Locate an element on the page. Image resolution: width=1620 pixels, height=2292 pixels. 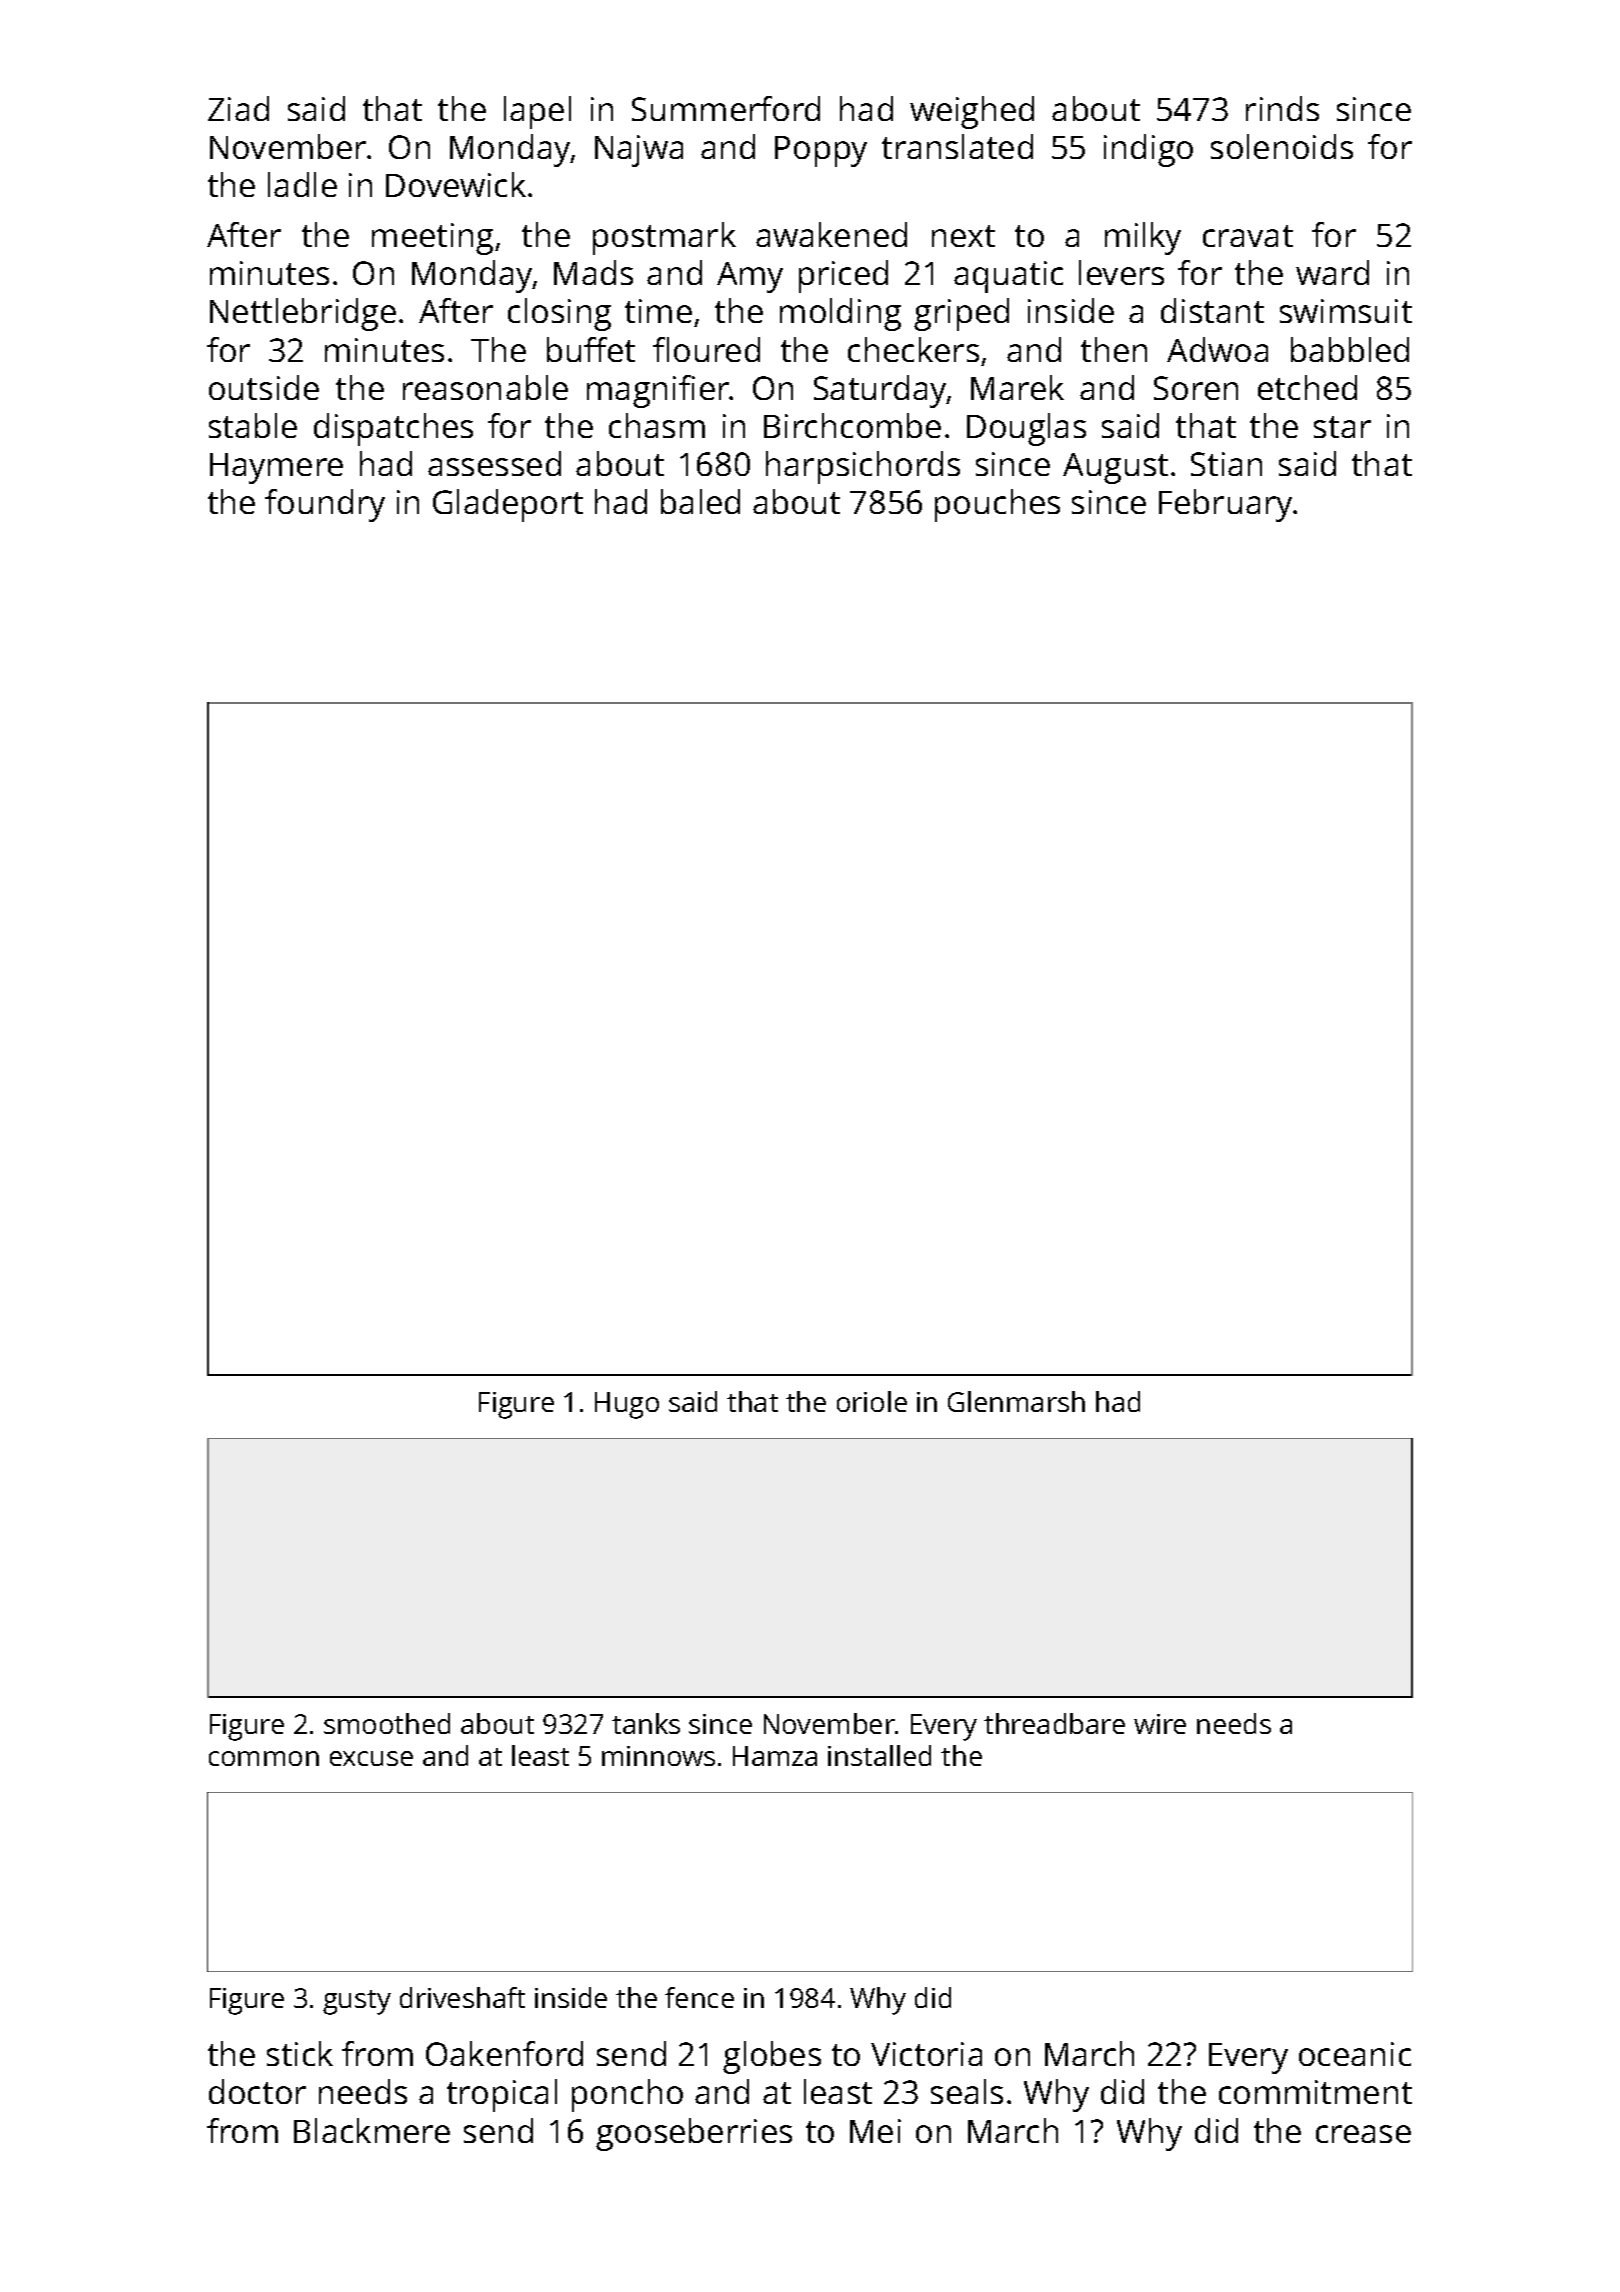
driveshaft is located at coordinates (462, 1997).
